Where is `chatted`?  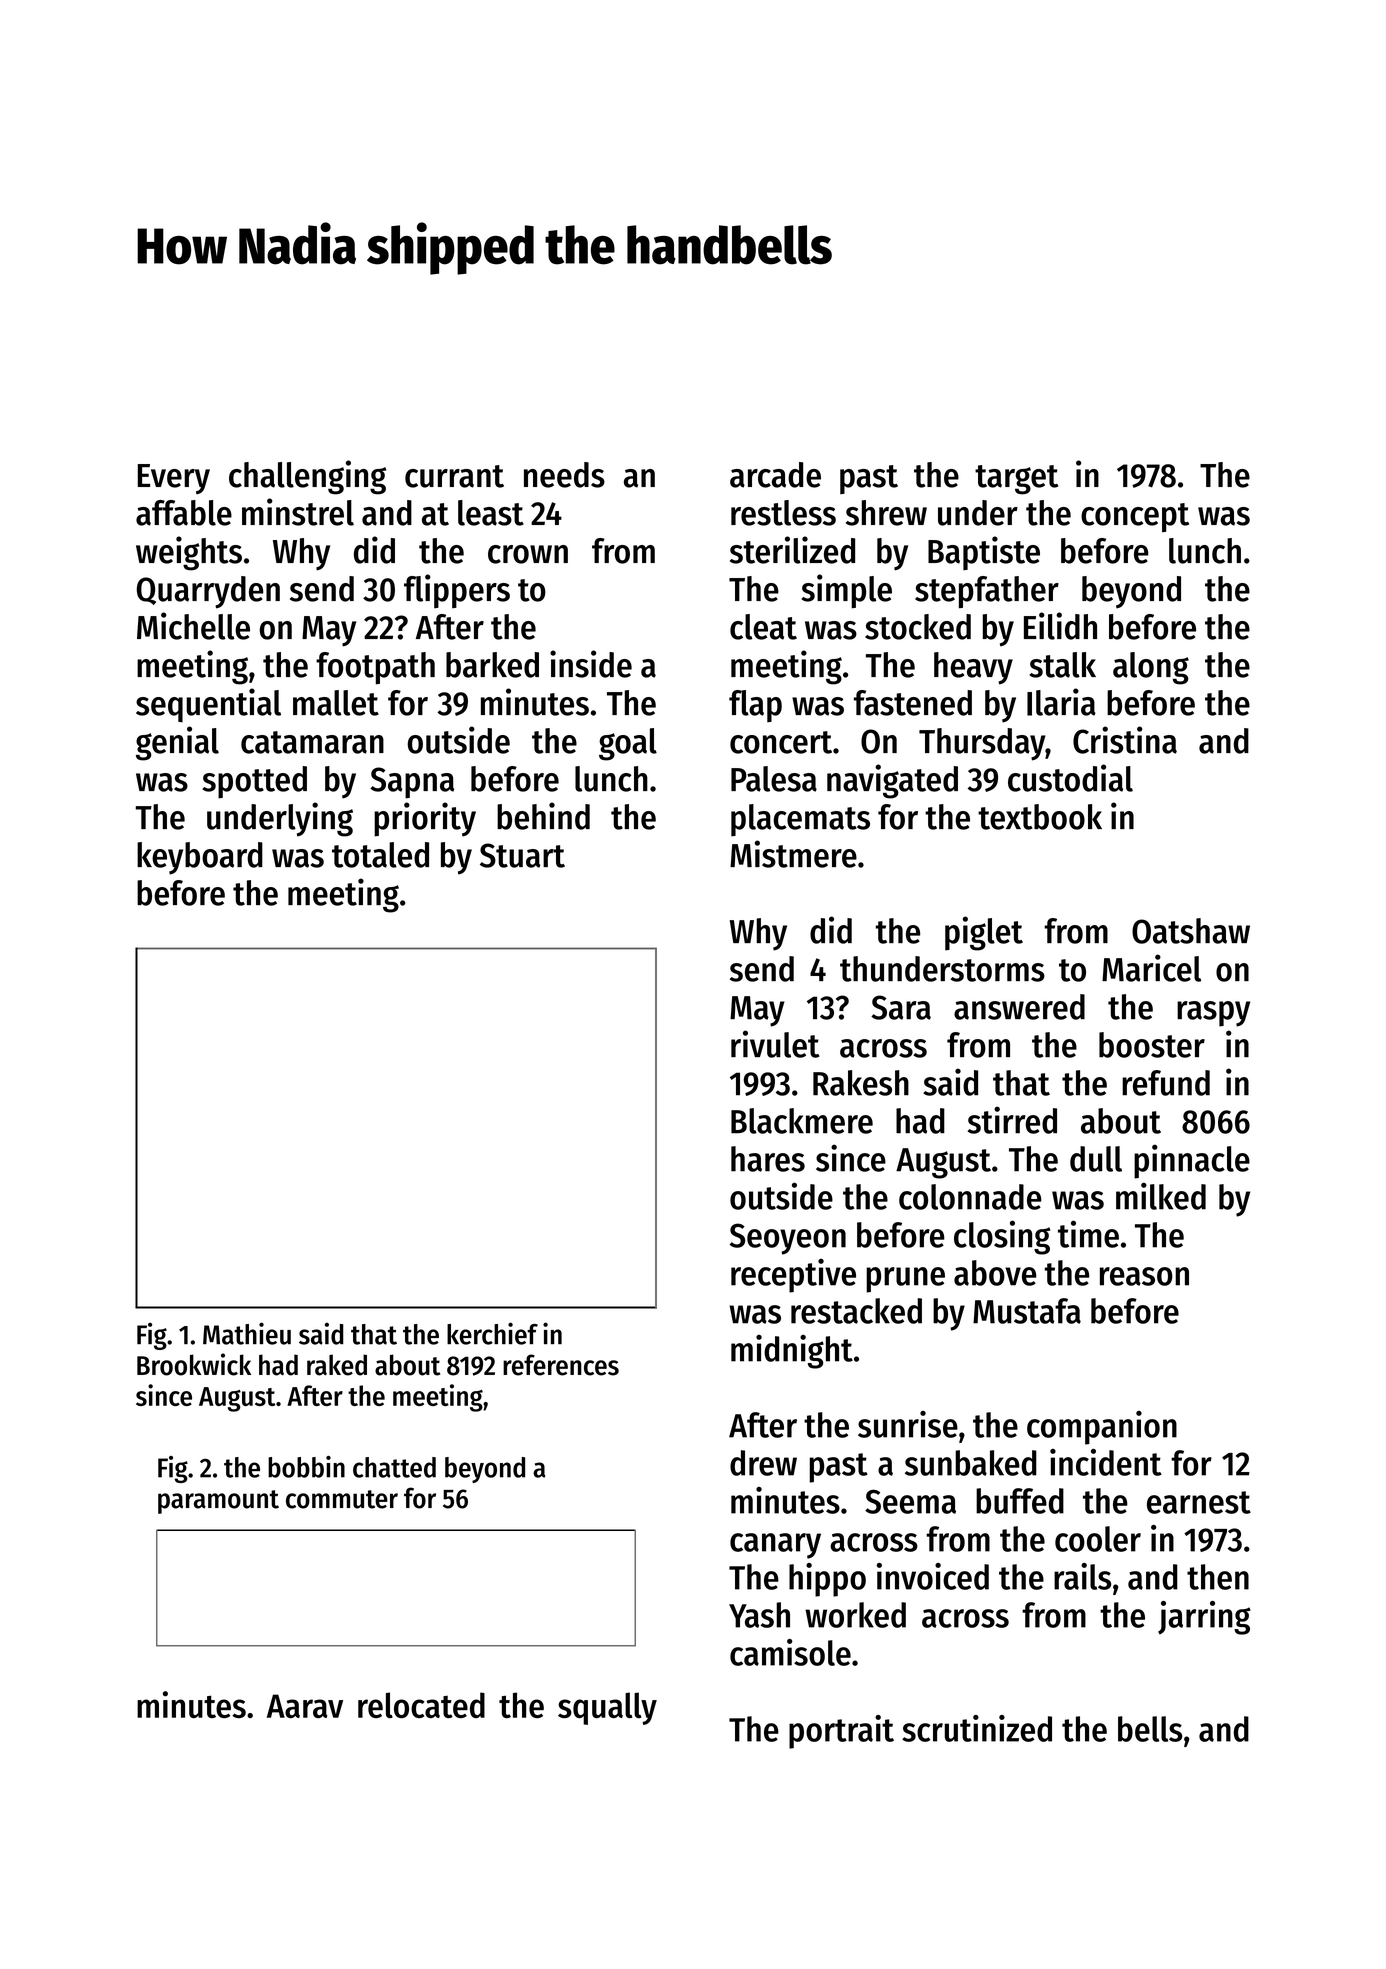 chatted is located at coordinates (394, 1467).
